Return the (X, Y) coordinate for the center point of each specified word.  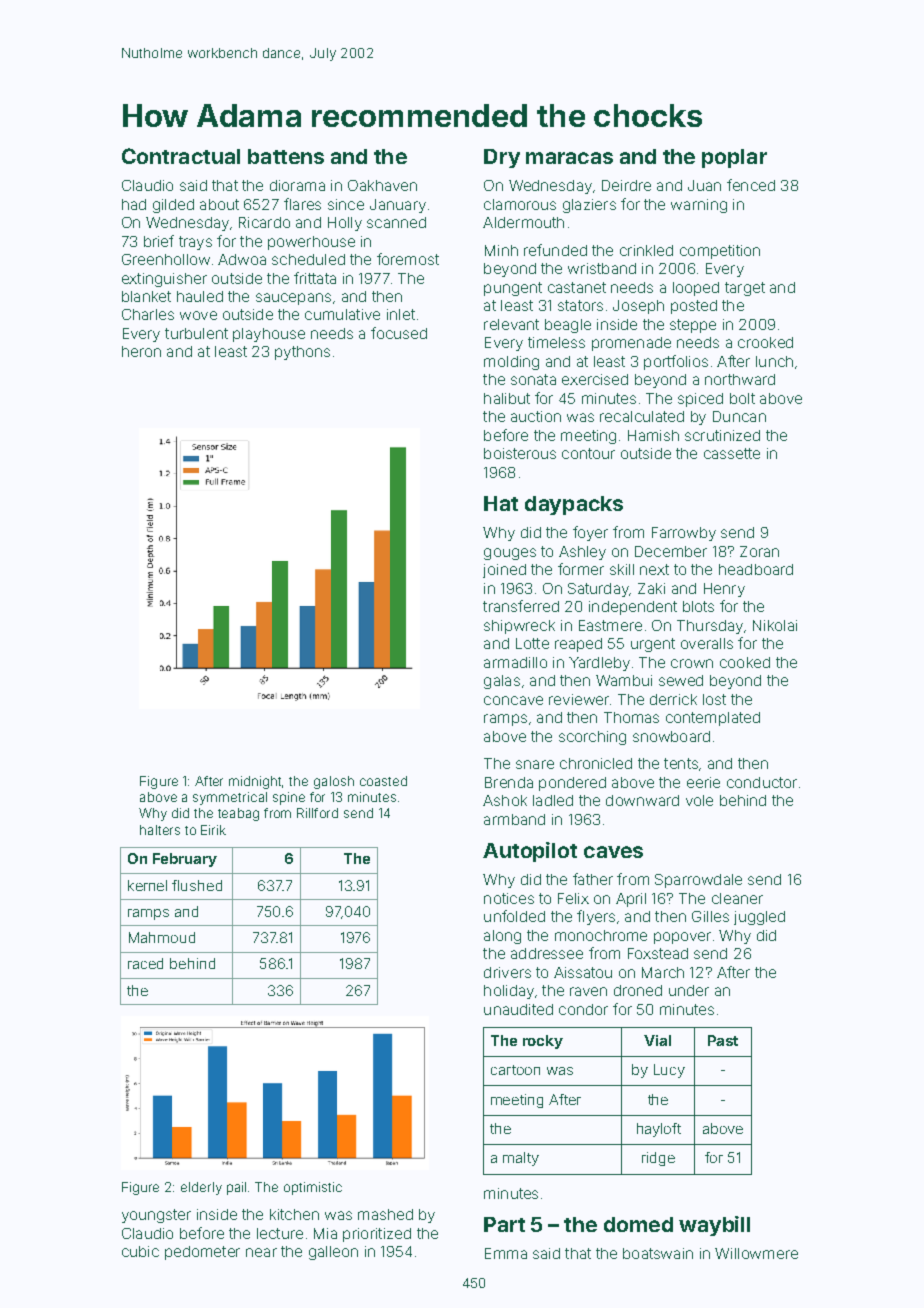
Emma (506, 1253)
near (261, 1252)
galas (502, 682)
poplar (734, 158)
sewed (681, 680)
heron (141, 351)
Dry (502, 158)
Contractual (181, 156)
